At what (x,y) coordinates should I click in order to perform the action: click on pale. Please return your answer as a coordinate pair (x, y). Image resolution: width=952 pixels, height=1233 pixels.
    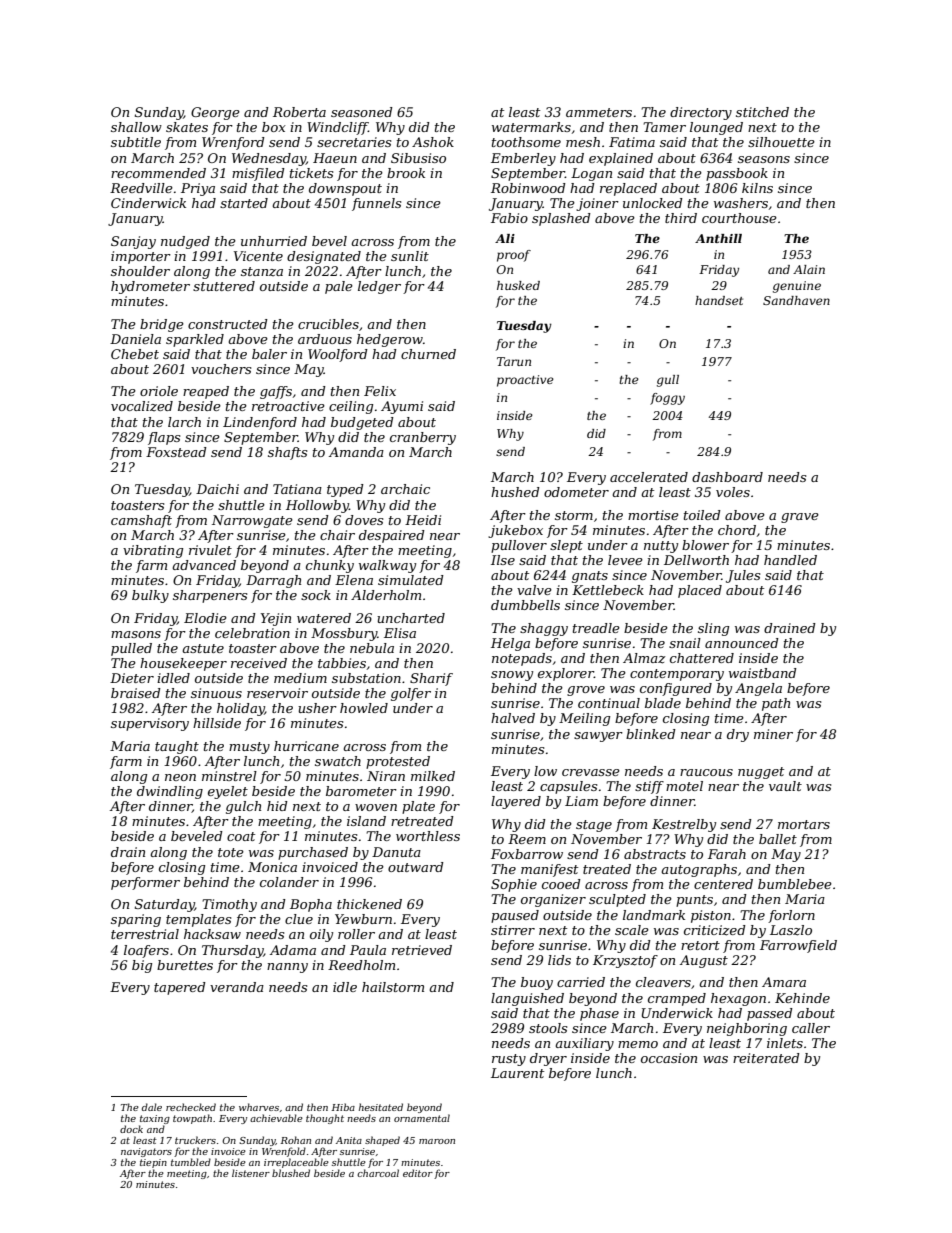
    Looking at the image, I should click on (339, 287).
